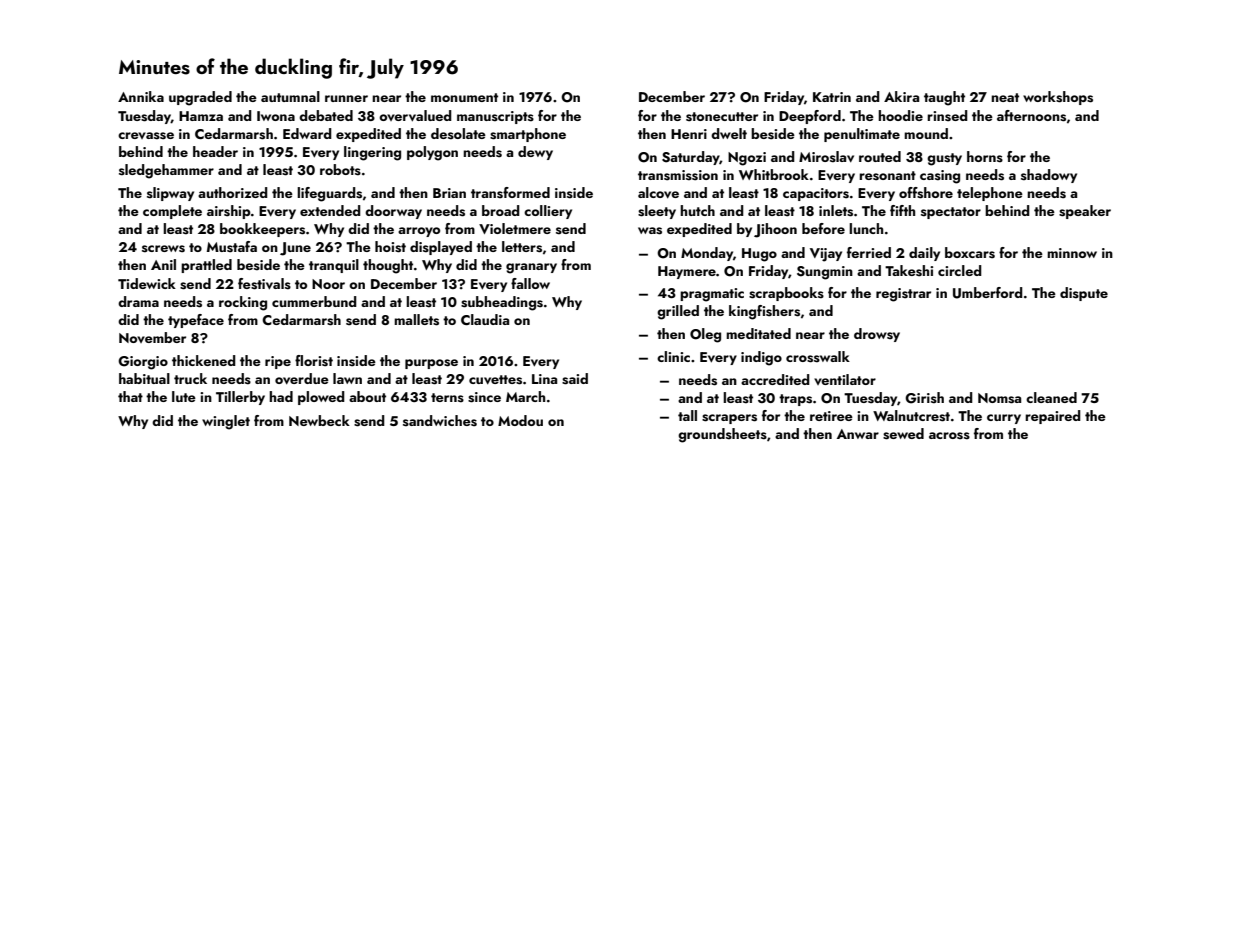 The width and height of the page is (1233, 952). I want to click on Monday, so click(707, 254).
